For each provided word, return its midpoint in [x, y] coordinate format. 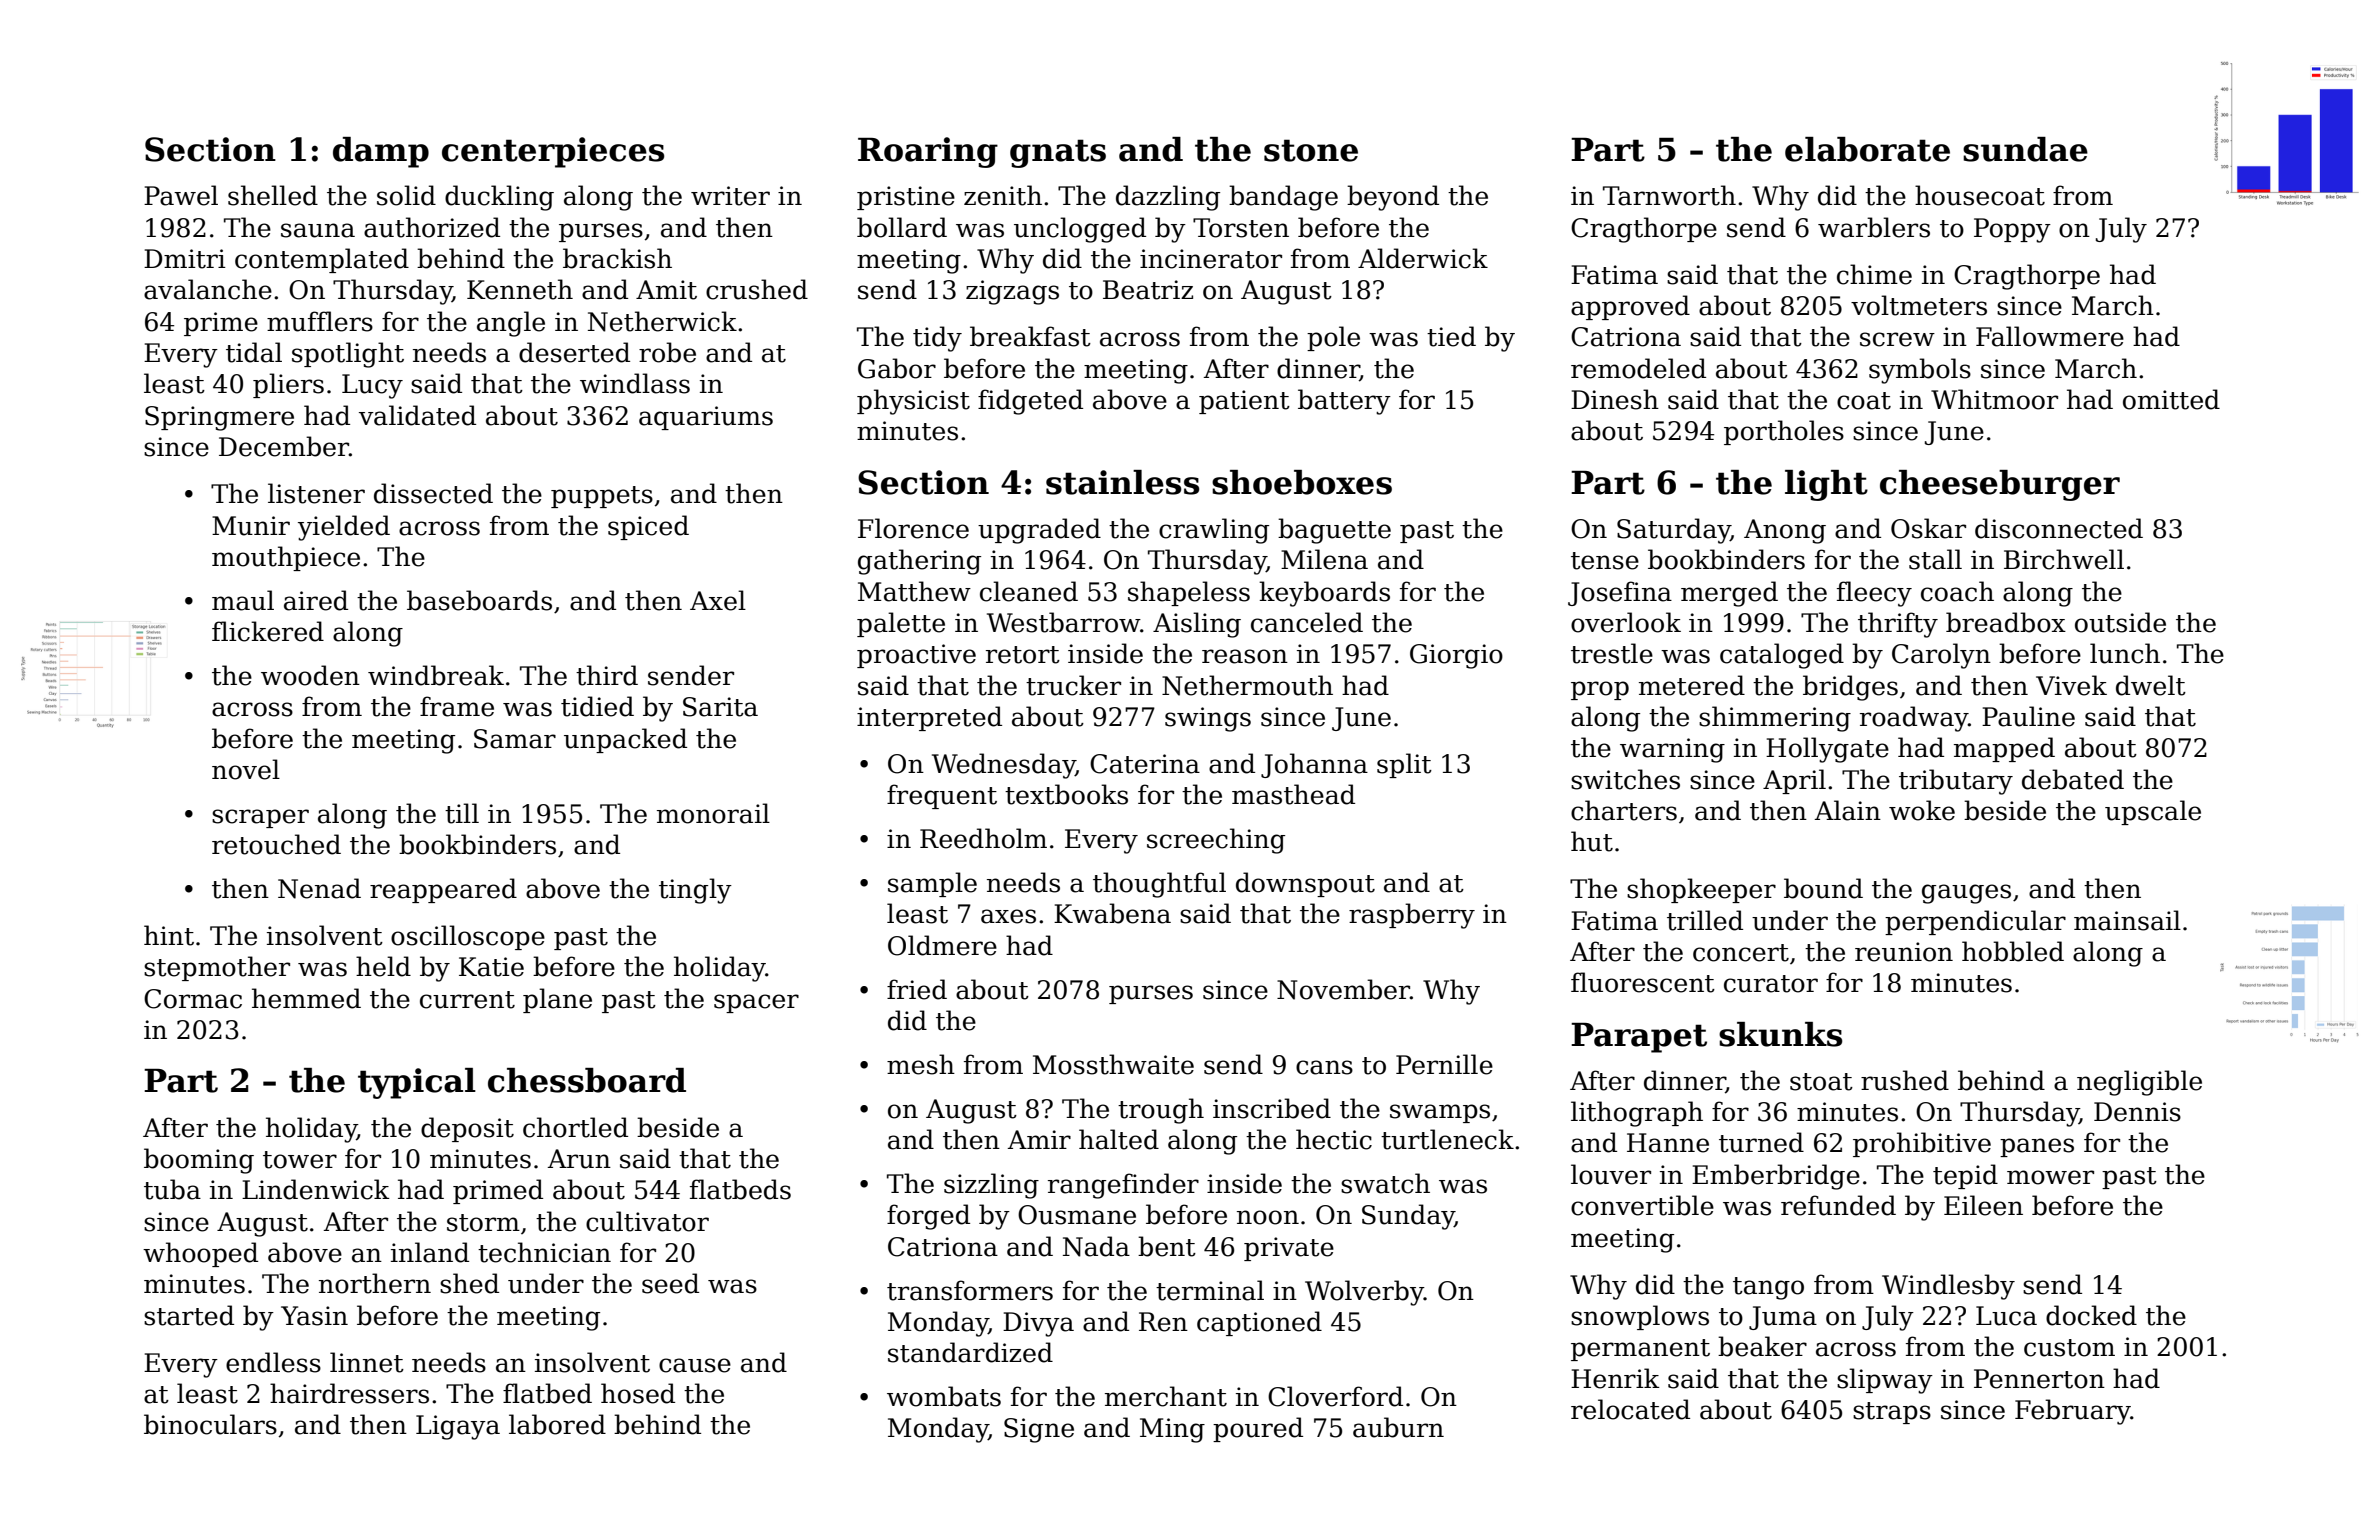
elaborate [1867, 149]
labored [557, 1424]
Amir [1039, 1139]
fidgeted [1030, 402]
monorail [713, 813]
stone [1311, 150]
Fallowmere [2050, 336]
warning [1672, 750]
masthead [1293, 794]
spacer [756, 1003]
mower [2050, 1177]
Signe [1039, 1430]
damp [381, 152]
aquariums [706, 418]
